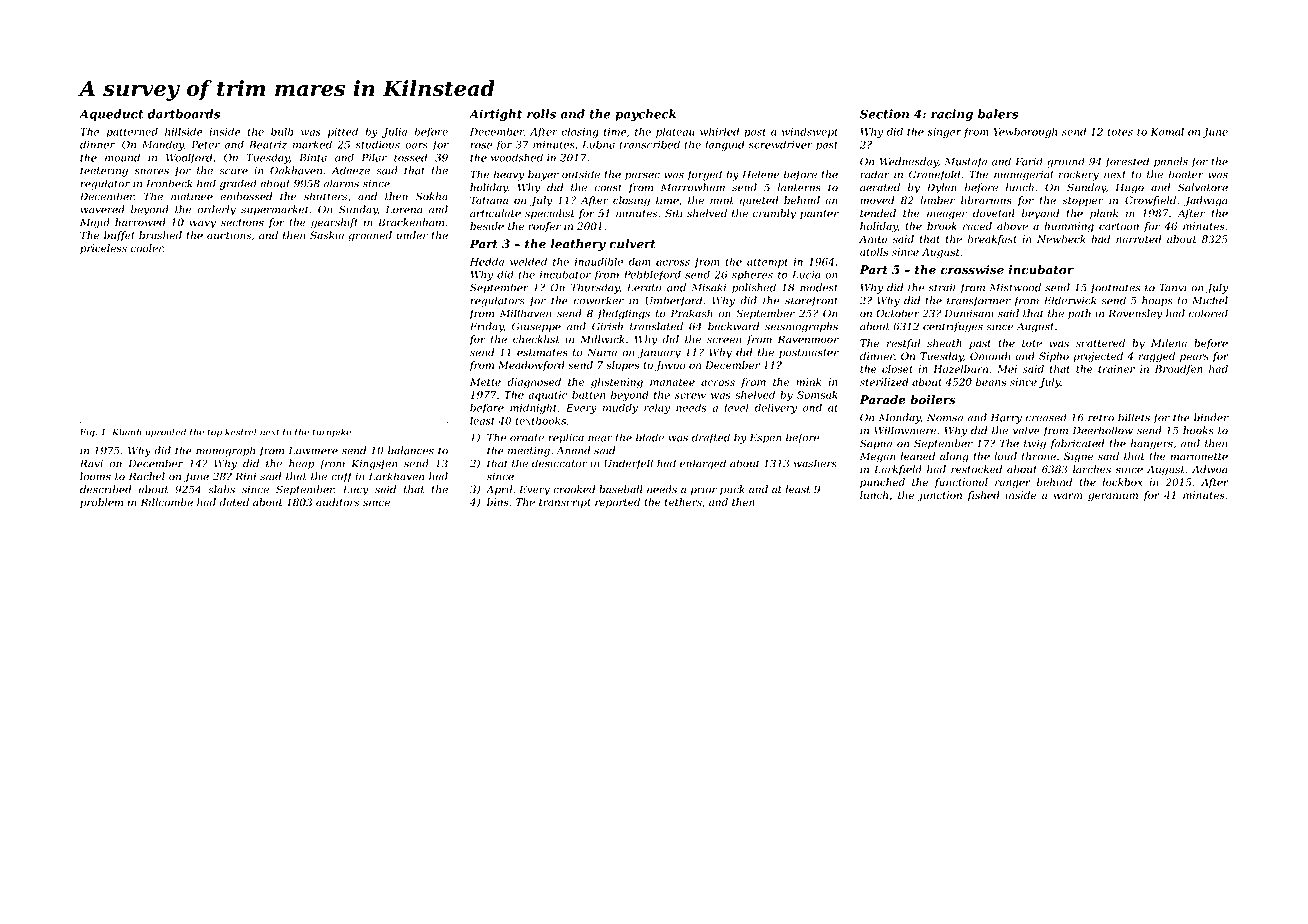 The image size is (1308, 924). What do you see at coordinates (487, 261) in the page?
I see `Hedda` at bounding box center [487, 261].
